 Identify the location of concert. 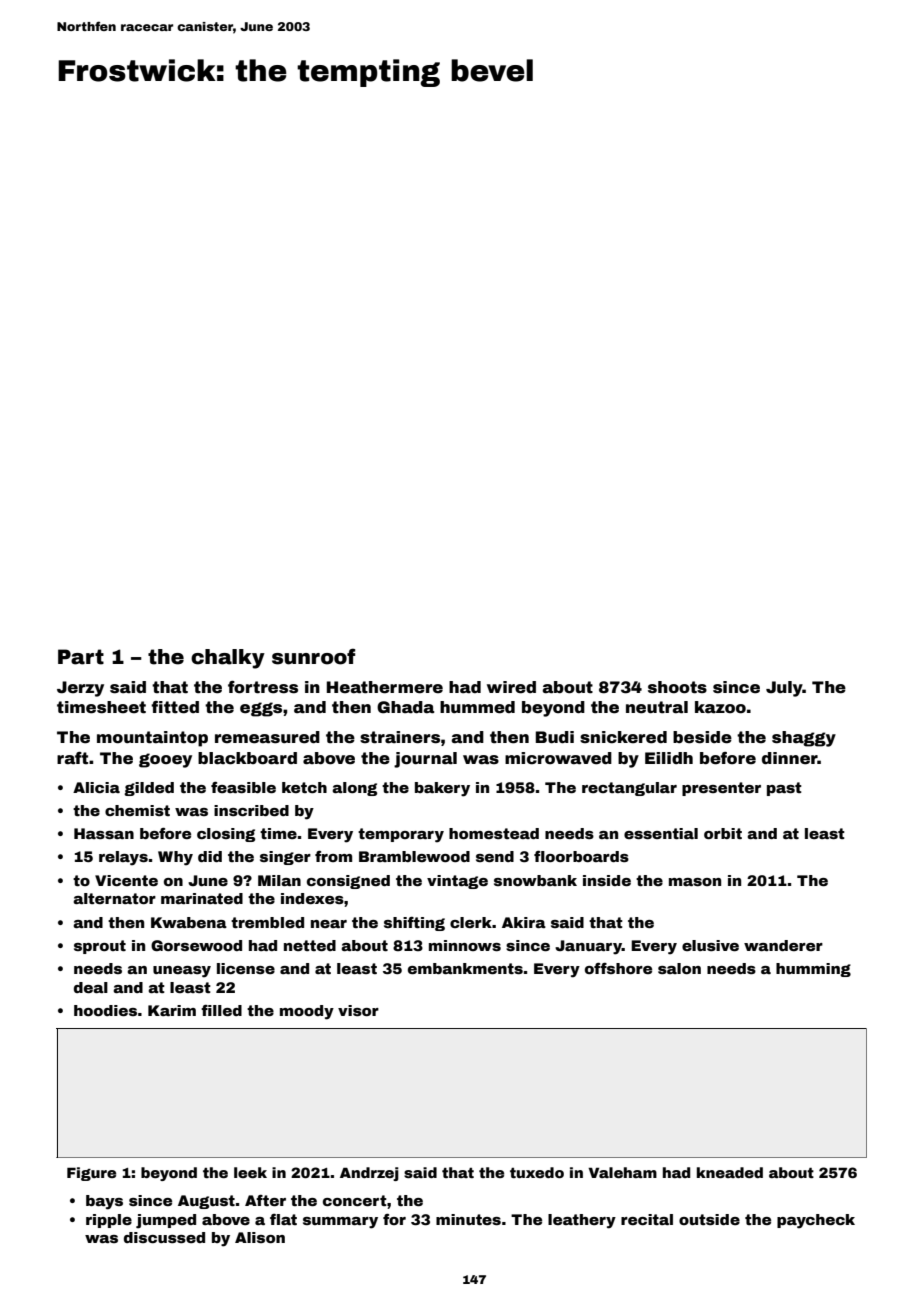
(355, 1200).
